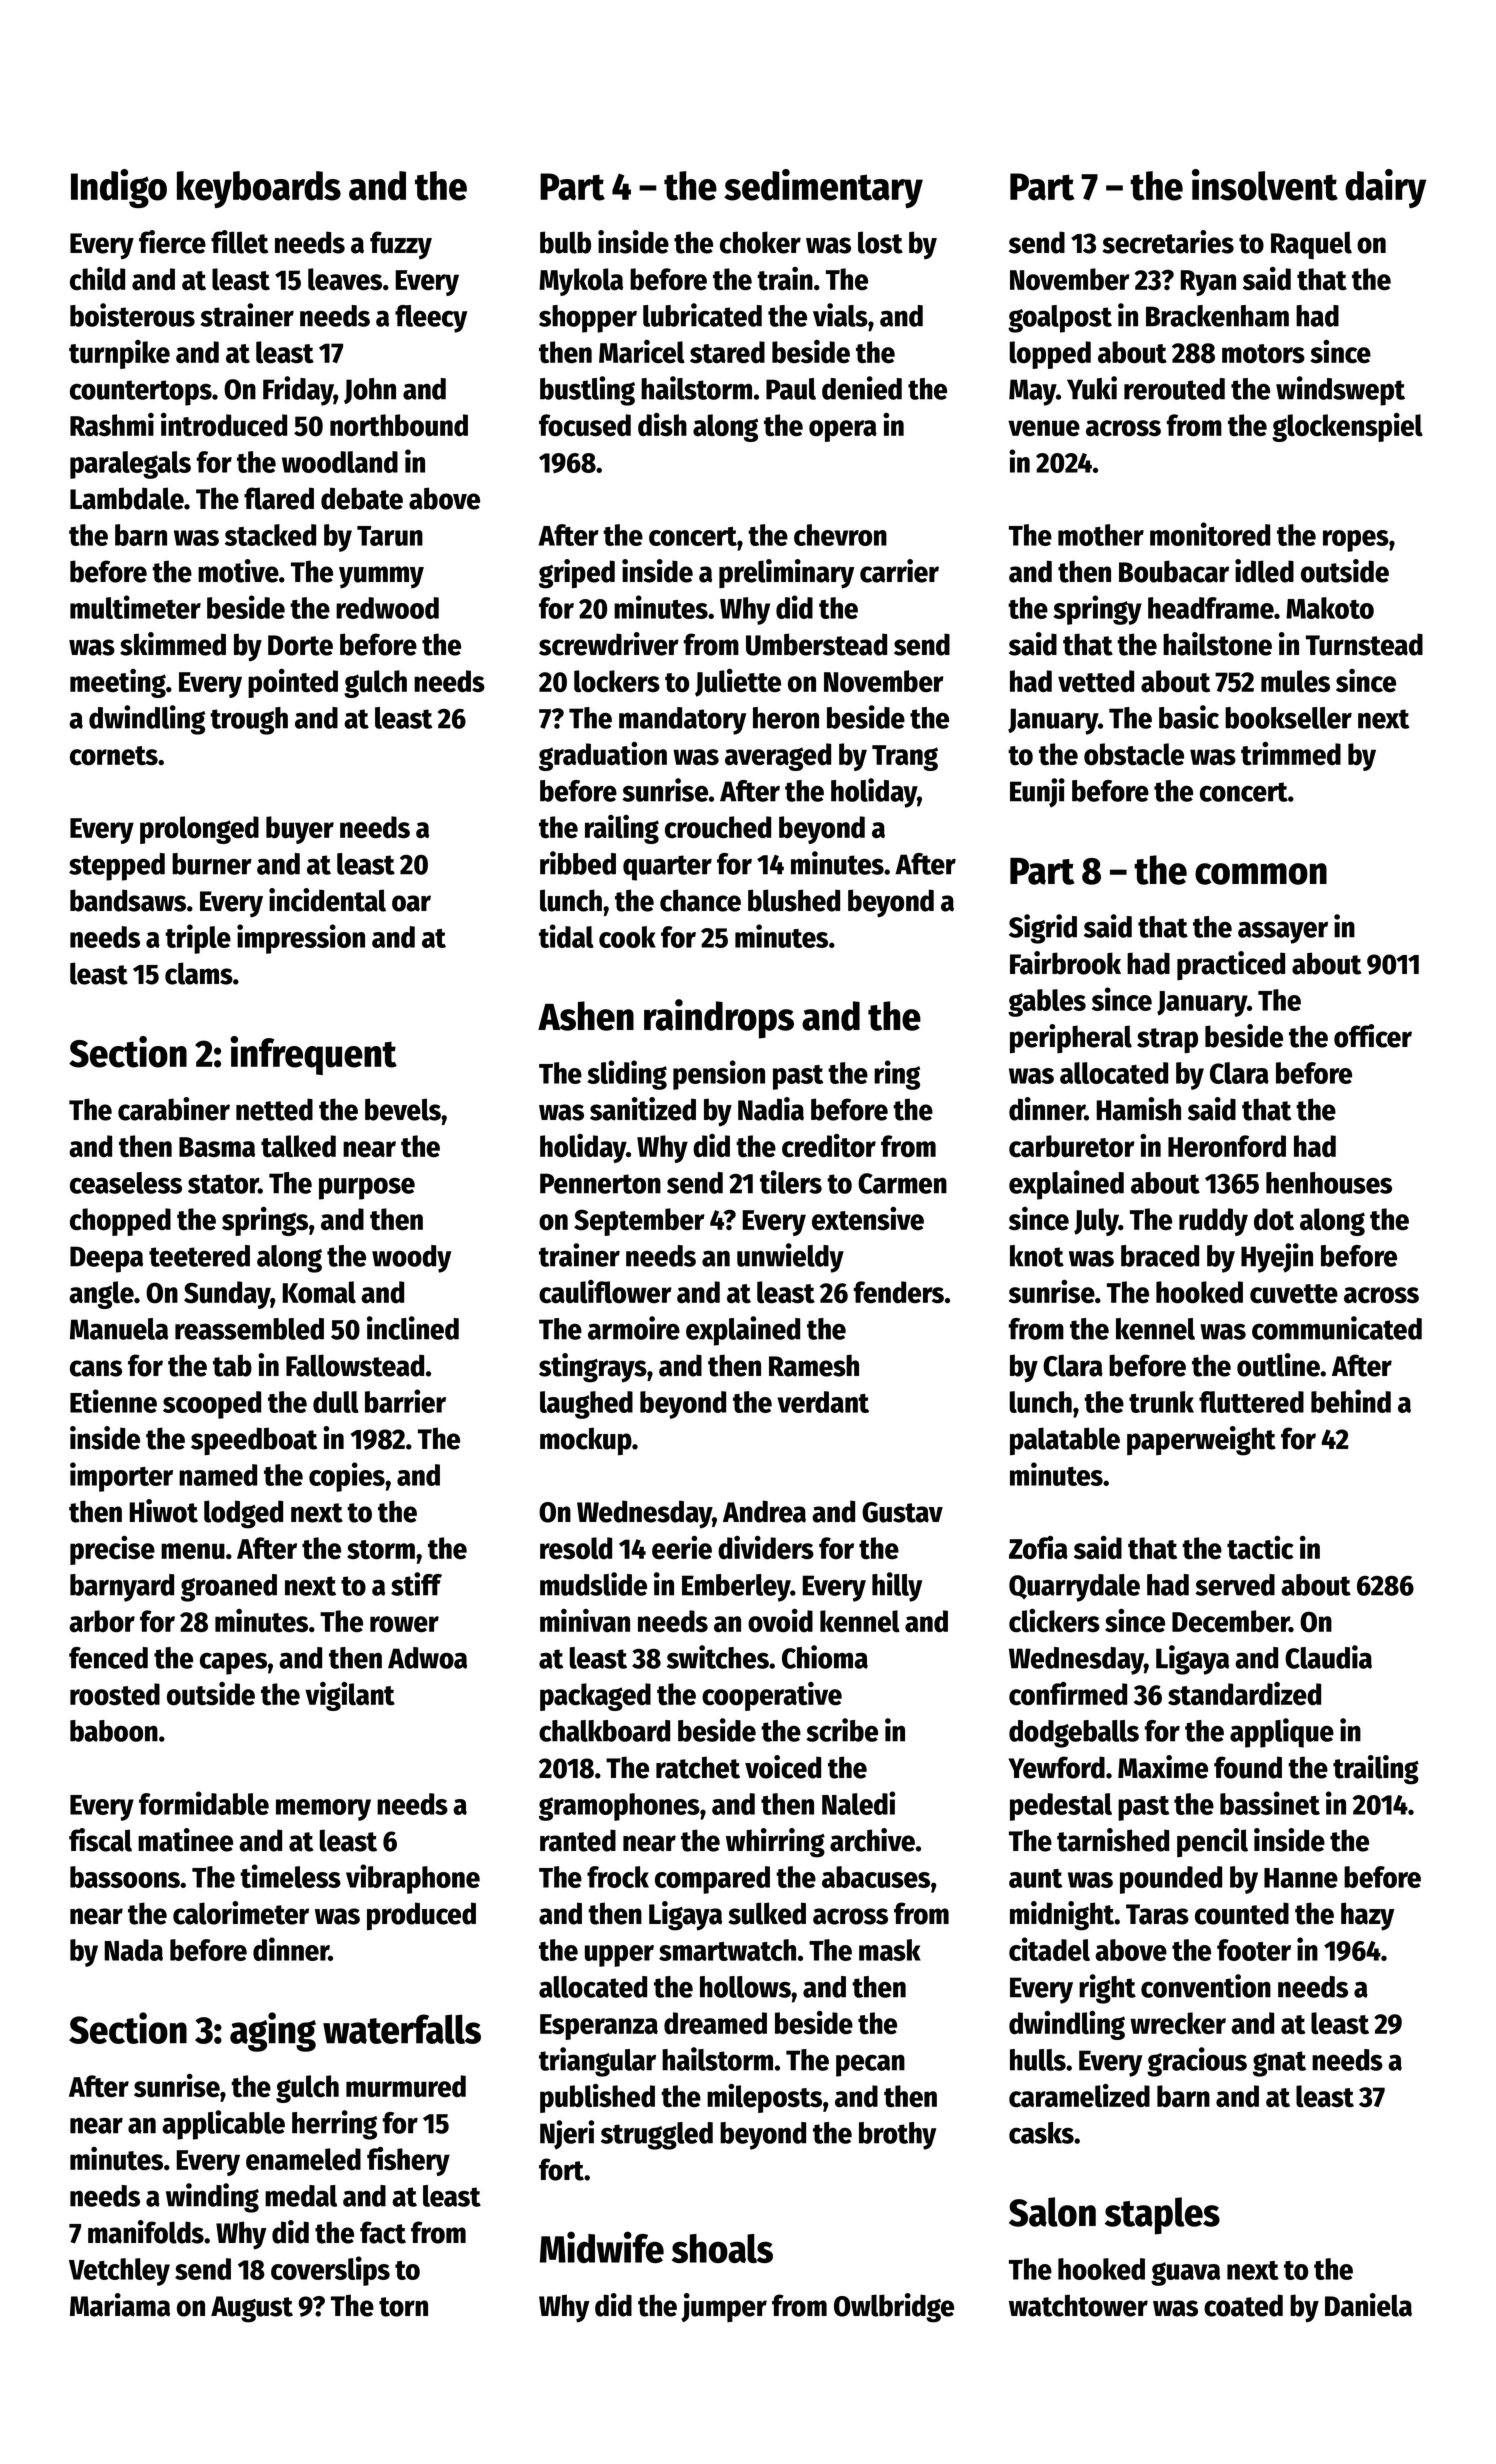  Describe the element at coordinates (1078, 2305) in the document. I see `watchtower` at that location.
